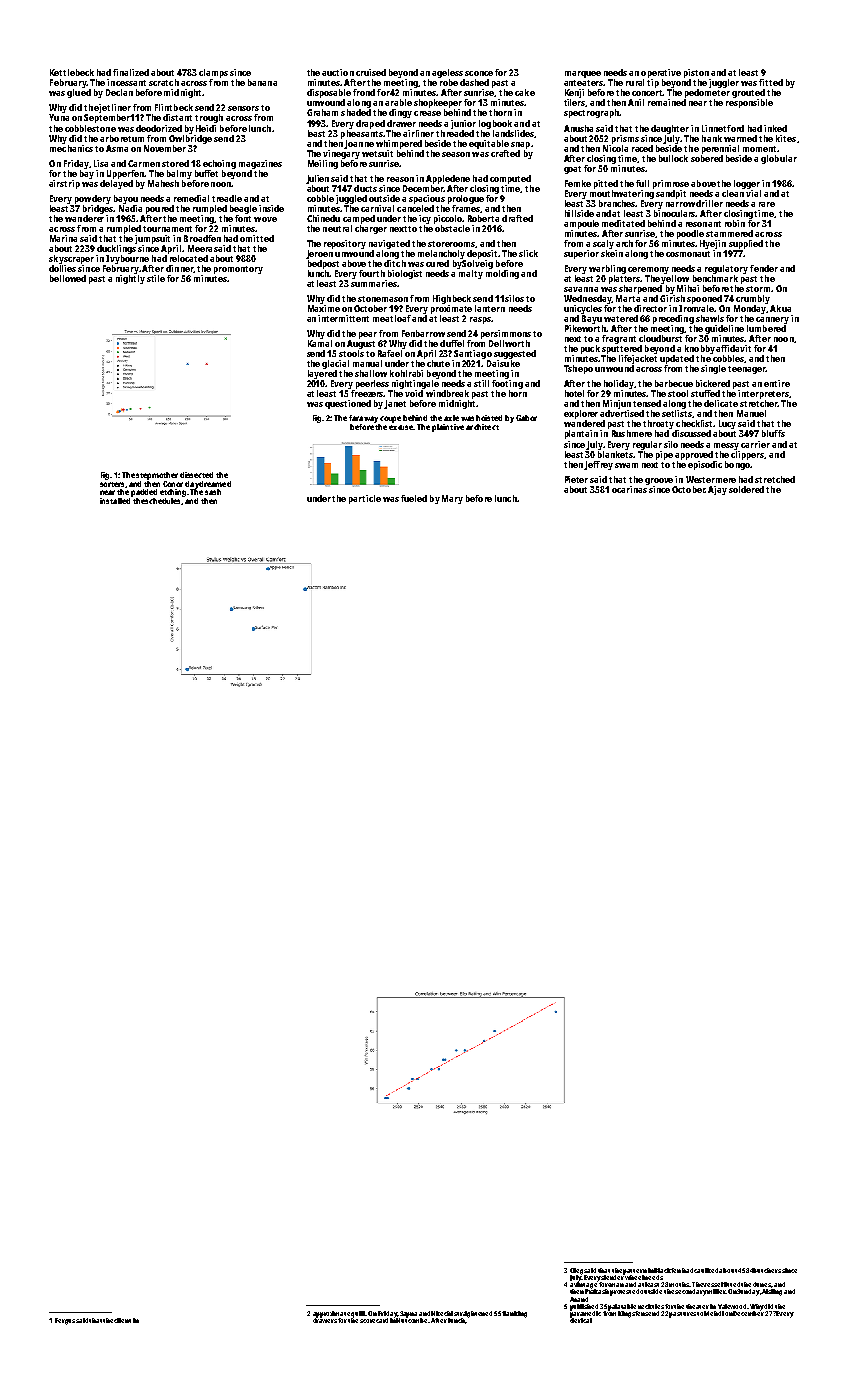  I want to click on ducts, so click(365, 188).
